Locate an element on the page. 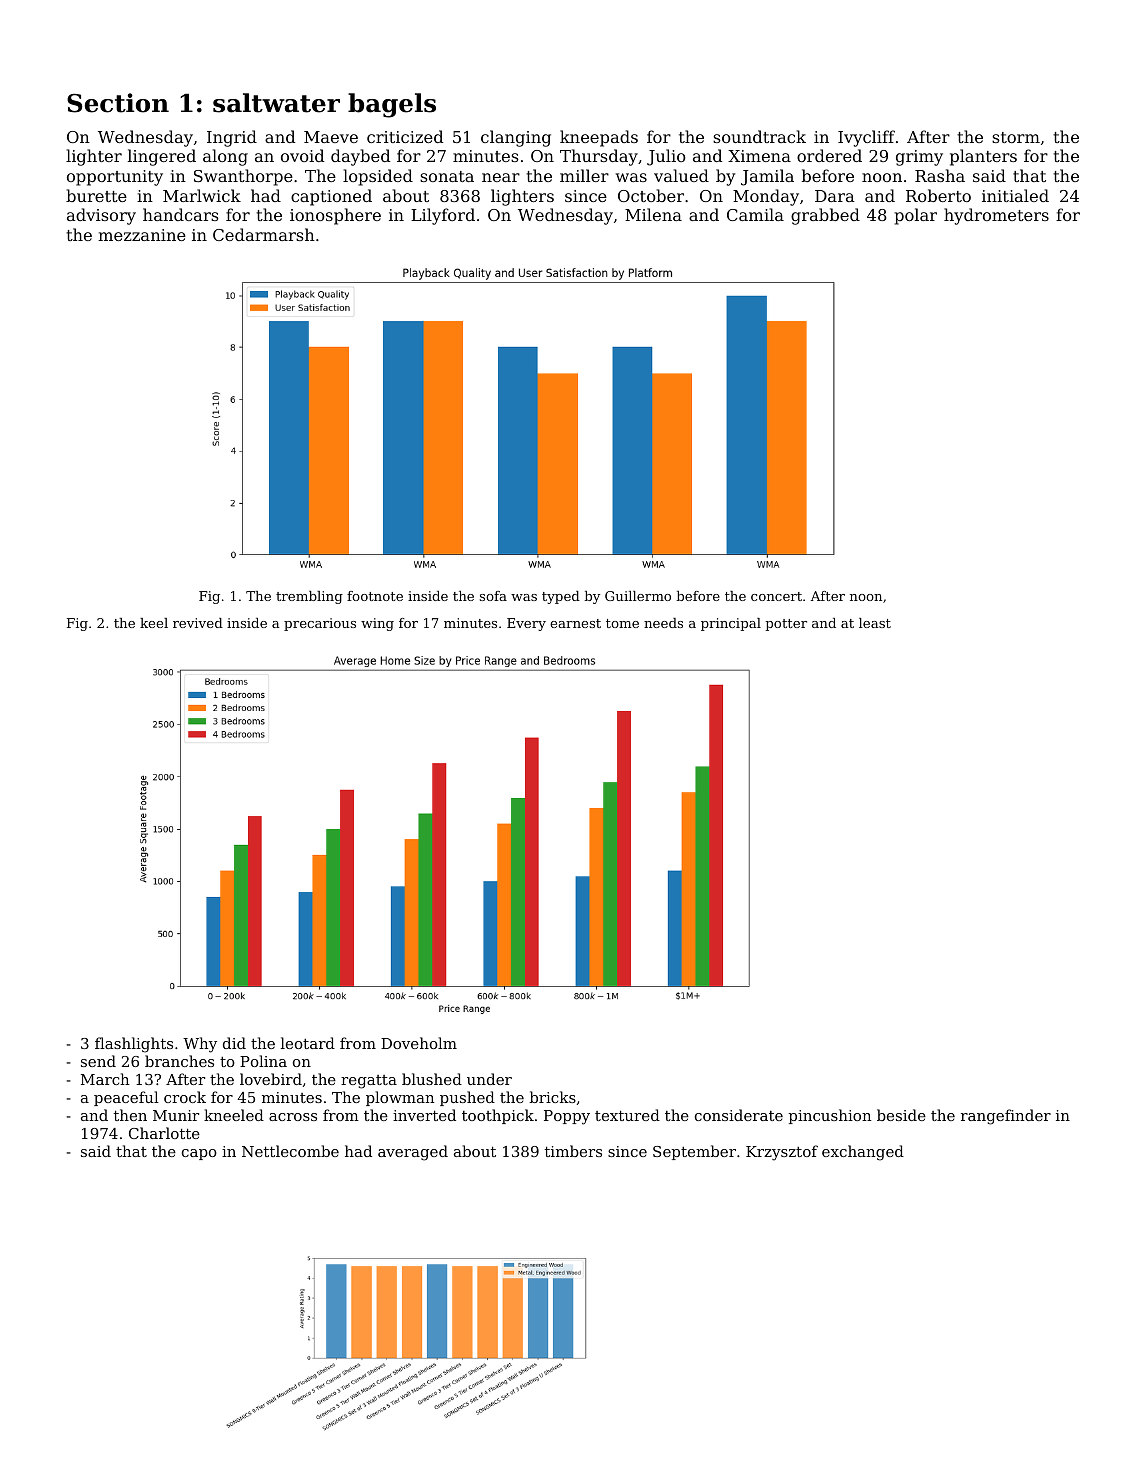 The width and height of the document is (1146, 1483). revived is located at coordinates (198, 623).
